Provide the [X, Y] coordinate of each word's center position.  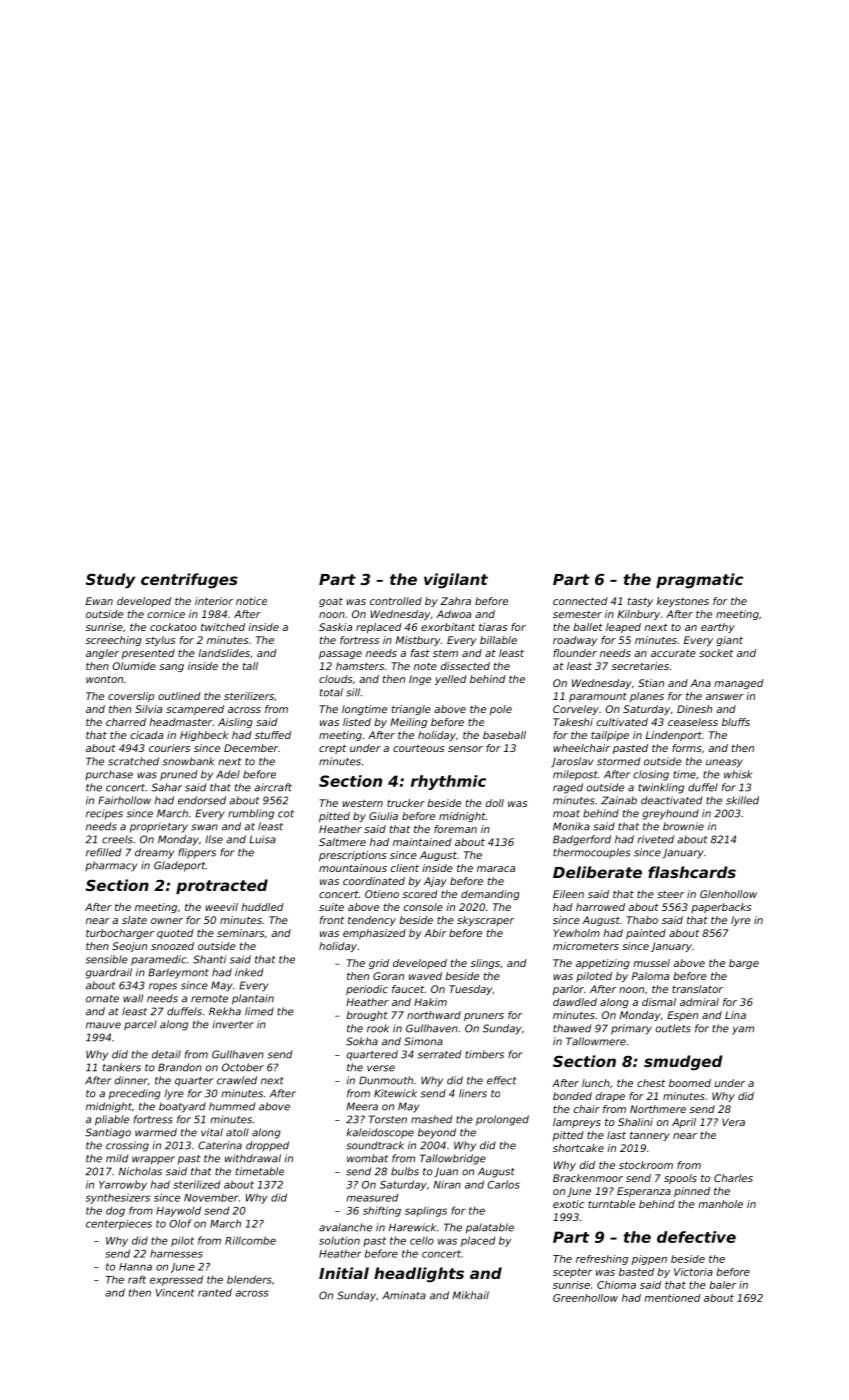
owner [167, 921]
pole [501, 710]
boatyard [182, 1107]
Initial [344, 1273]
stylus [160, 641]
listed [357, 722]
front [332, 920]
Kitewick [395, 1093]
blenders [249, 1279]
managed [739, 684]
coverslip [131, 697]
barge [744, 964]
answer [725, 697]
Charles [733, 1178]
